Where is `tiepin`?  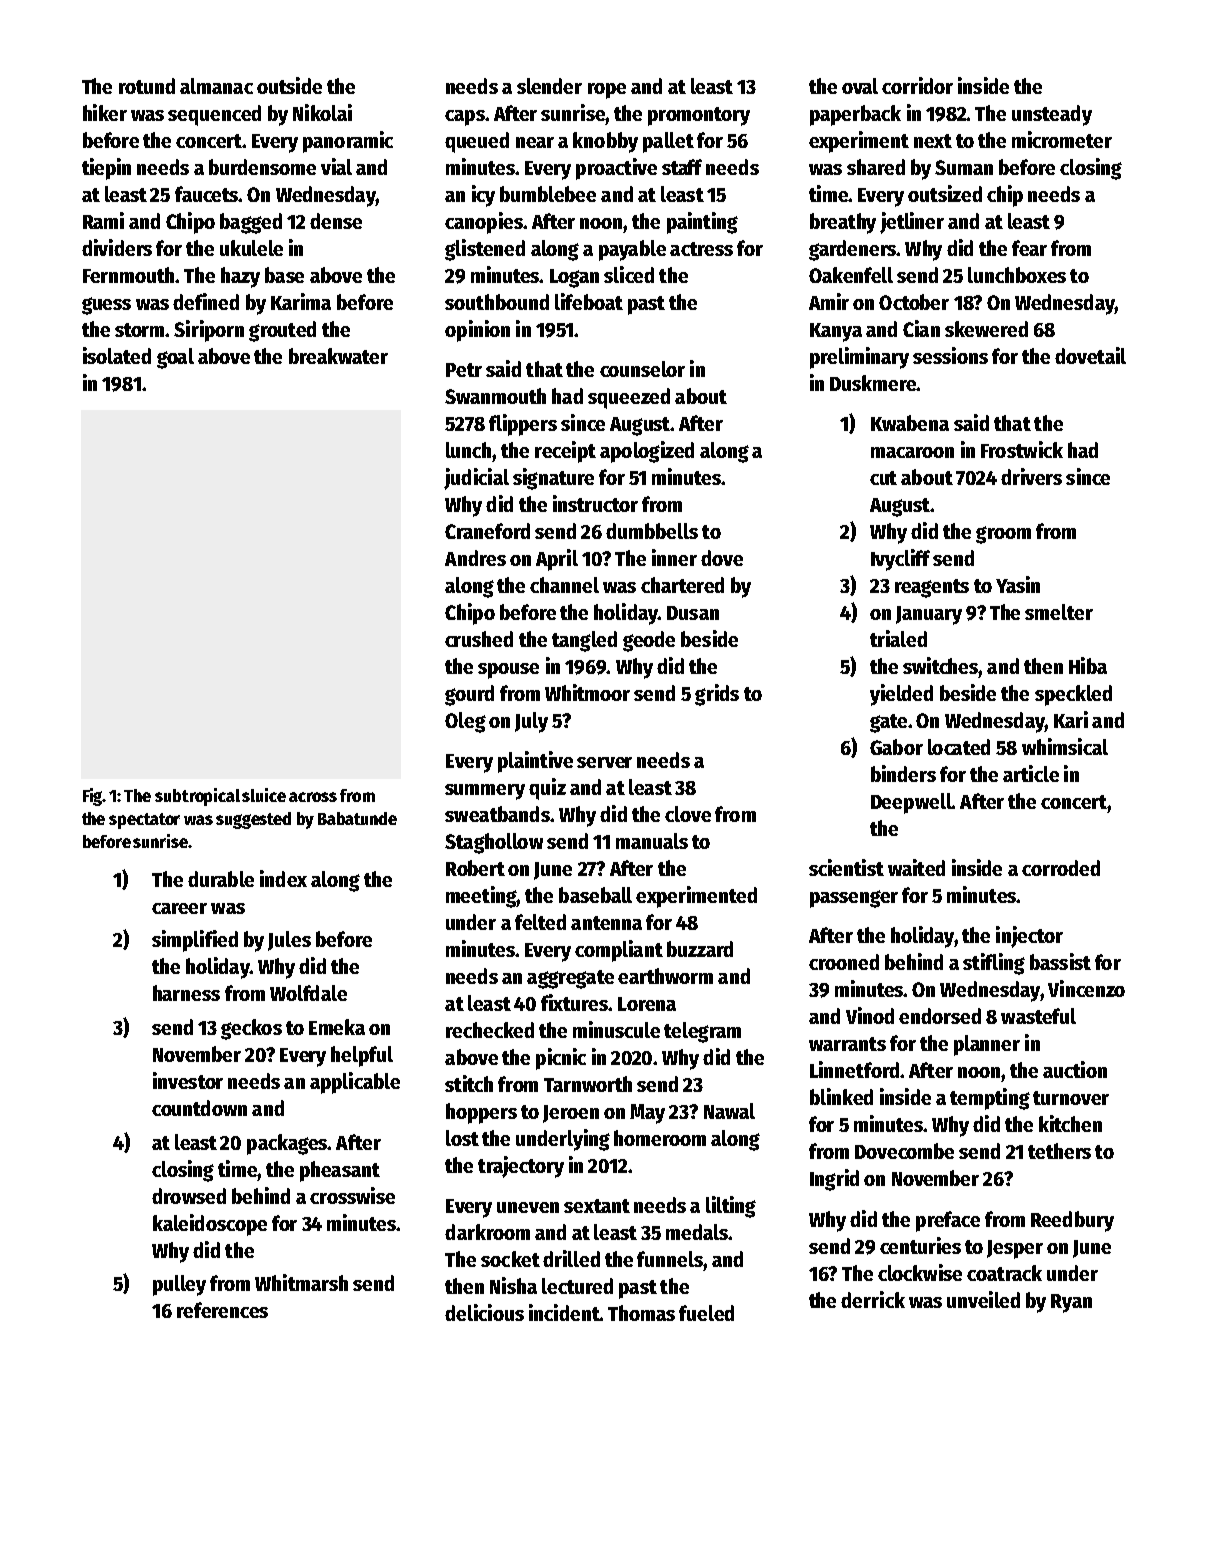 tiepin is located at coordinates (106, 169).
